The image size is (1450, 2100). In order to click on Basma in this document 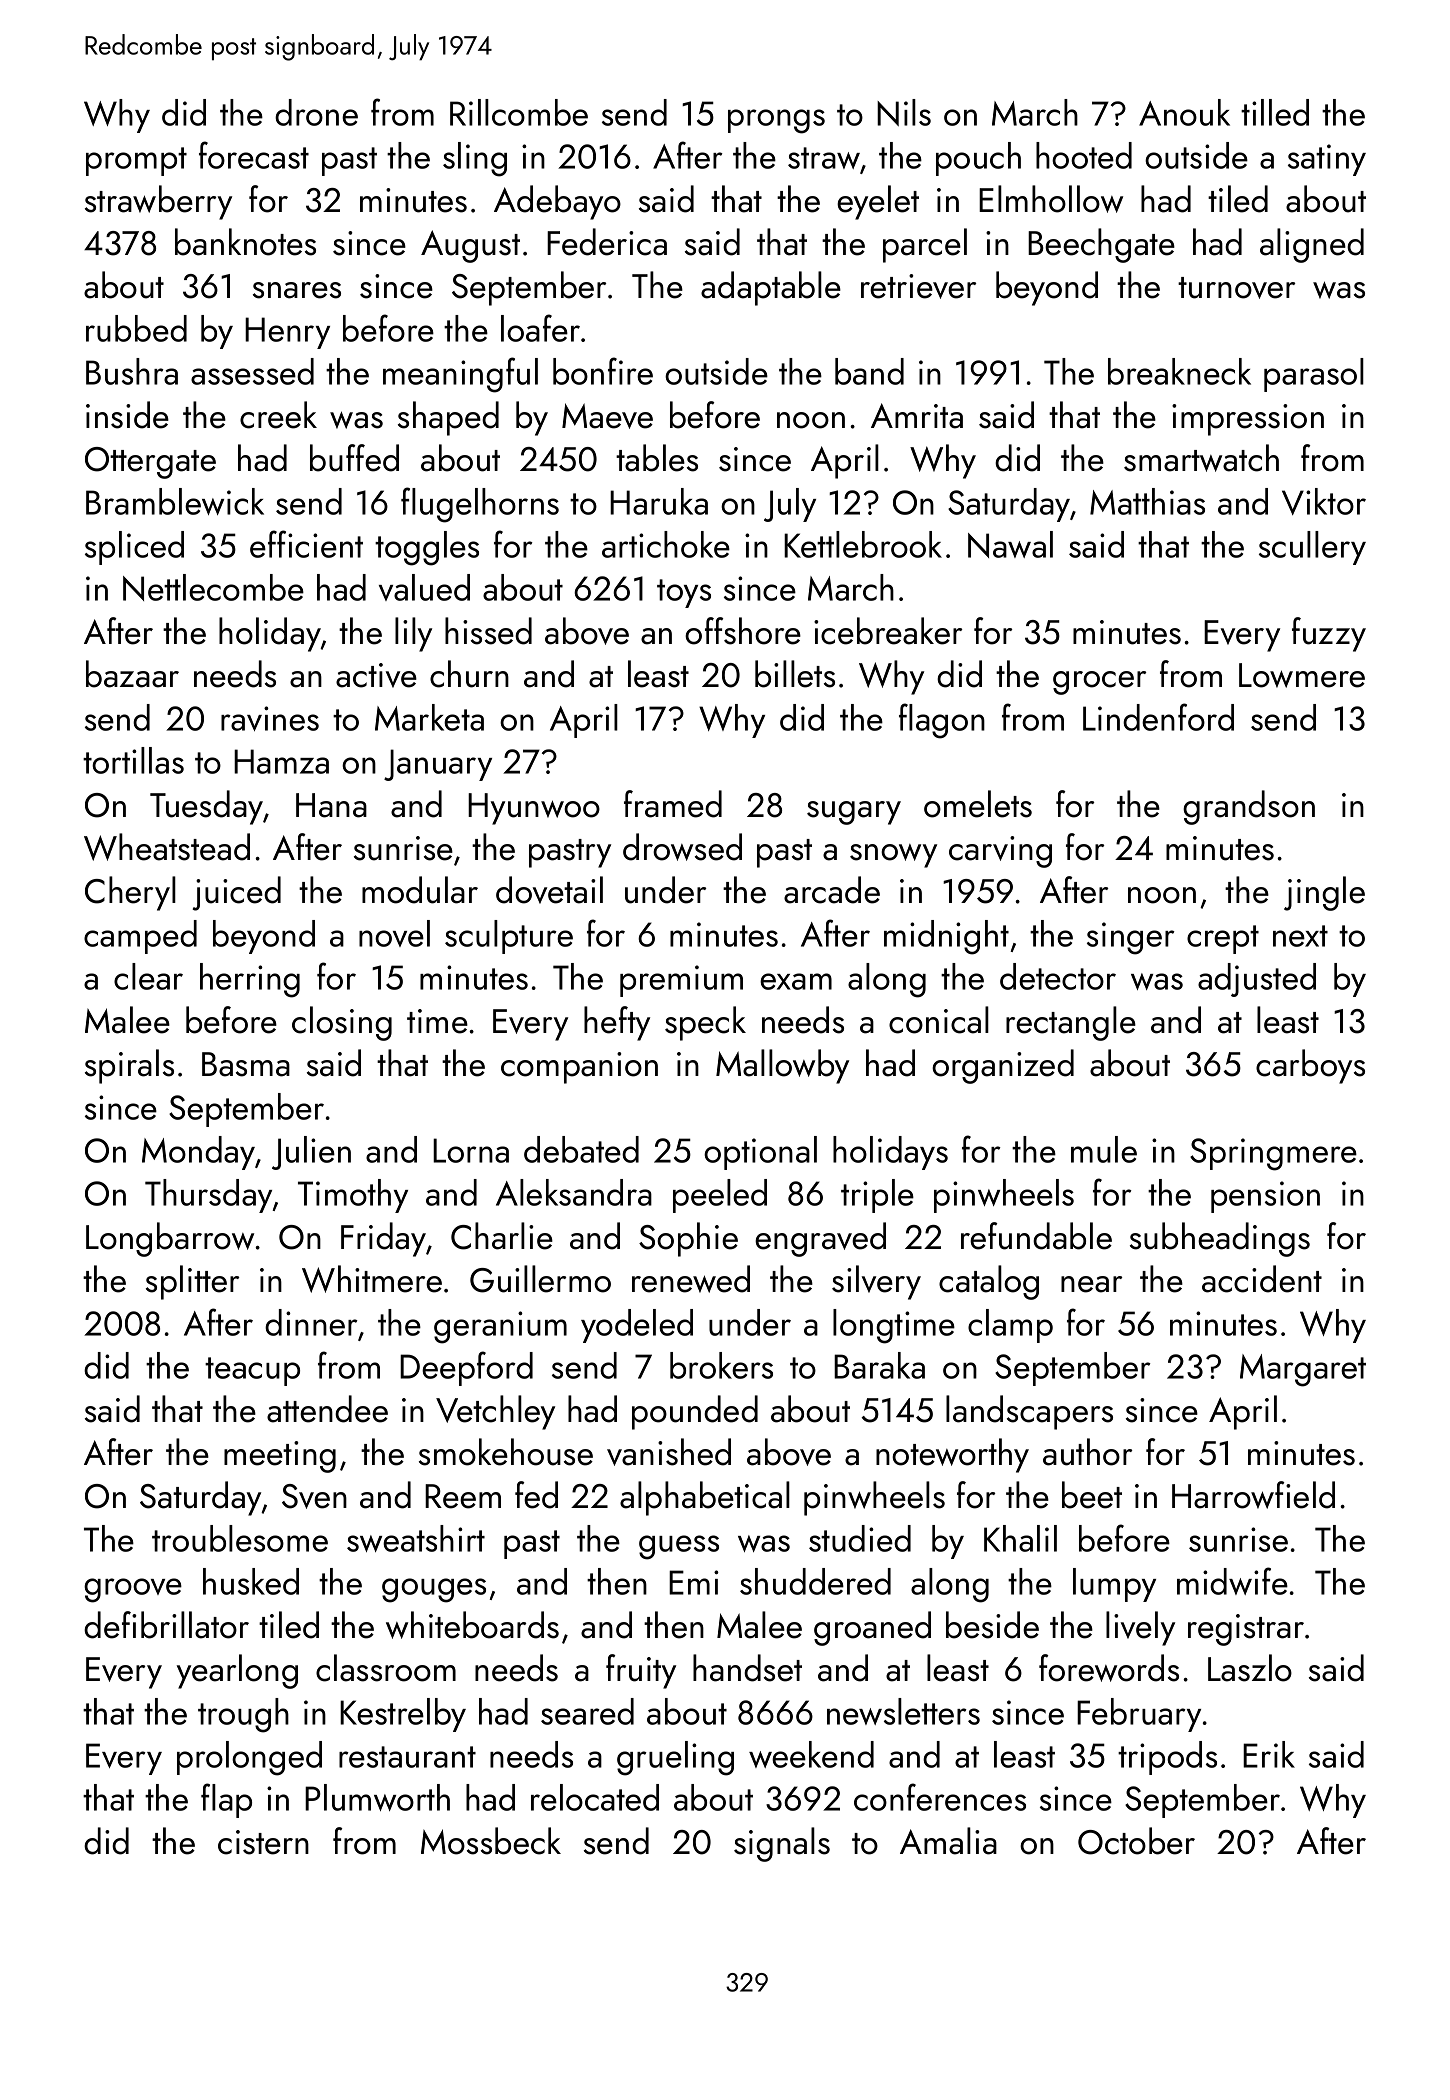, I will do `click(246, 1064)`.
